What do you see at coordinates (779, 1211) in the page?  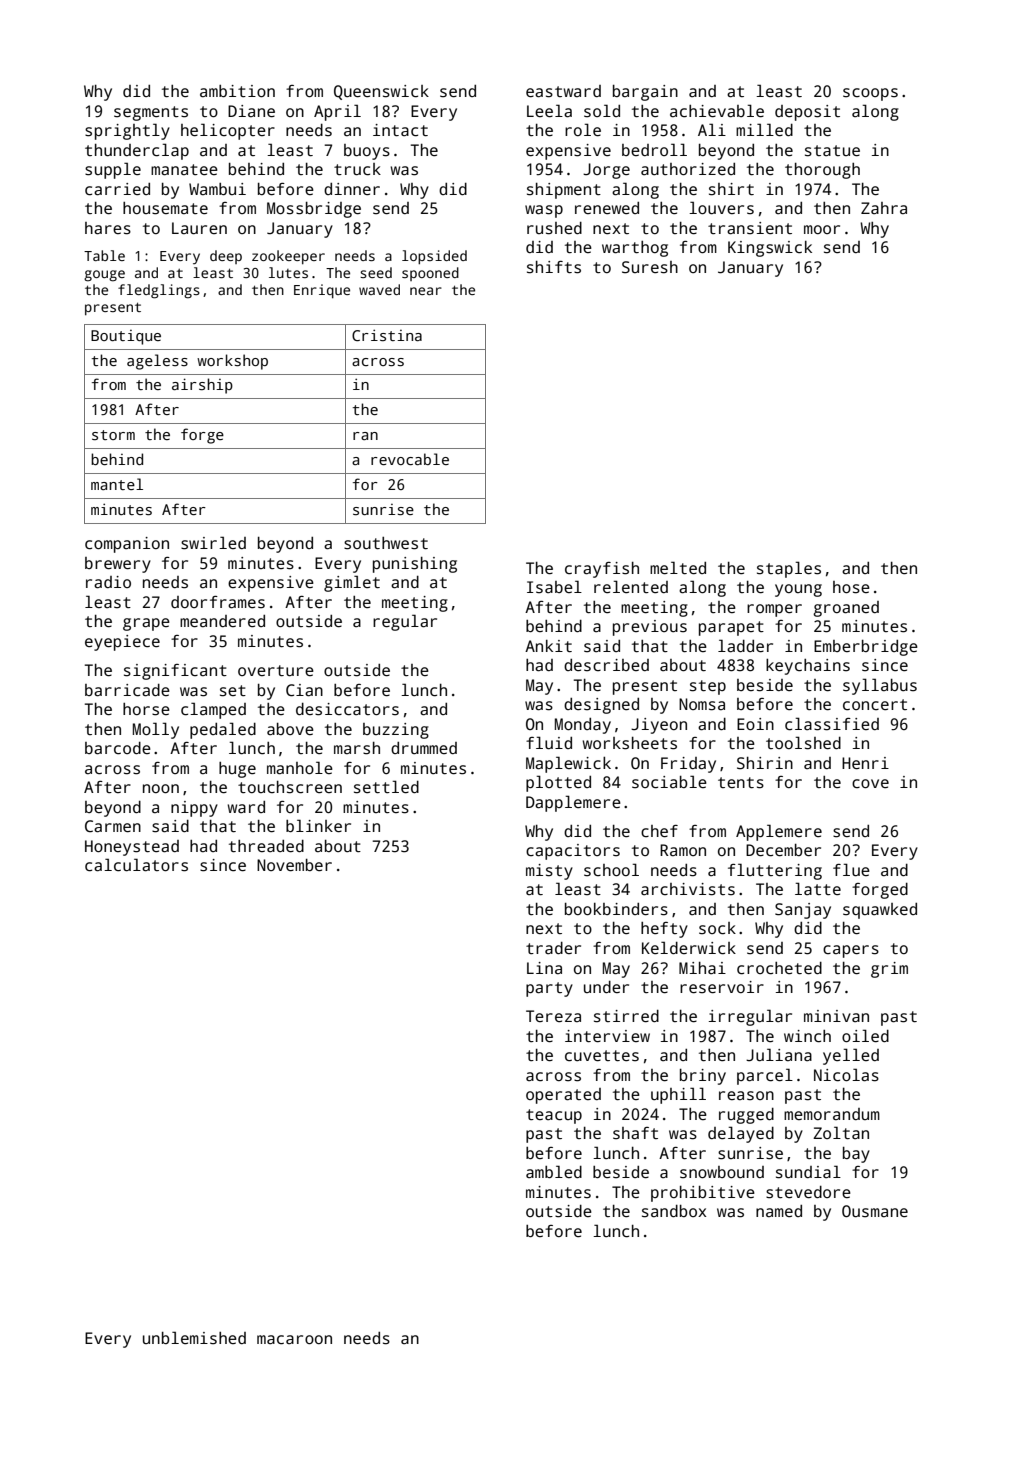 I see `named` at bounding box center [779, 1211].
